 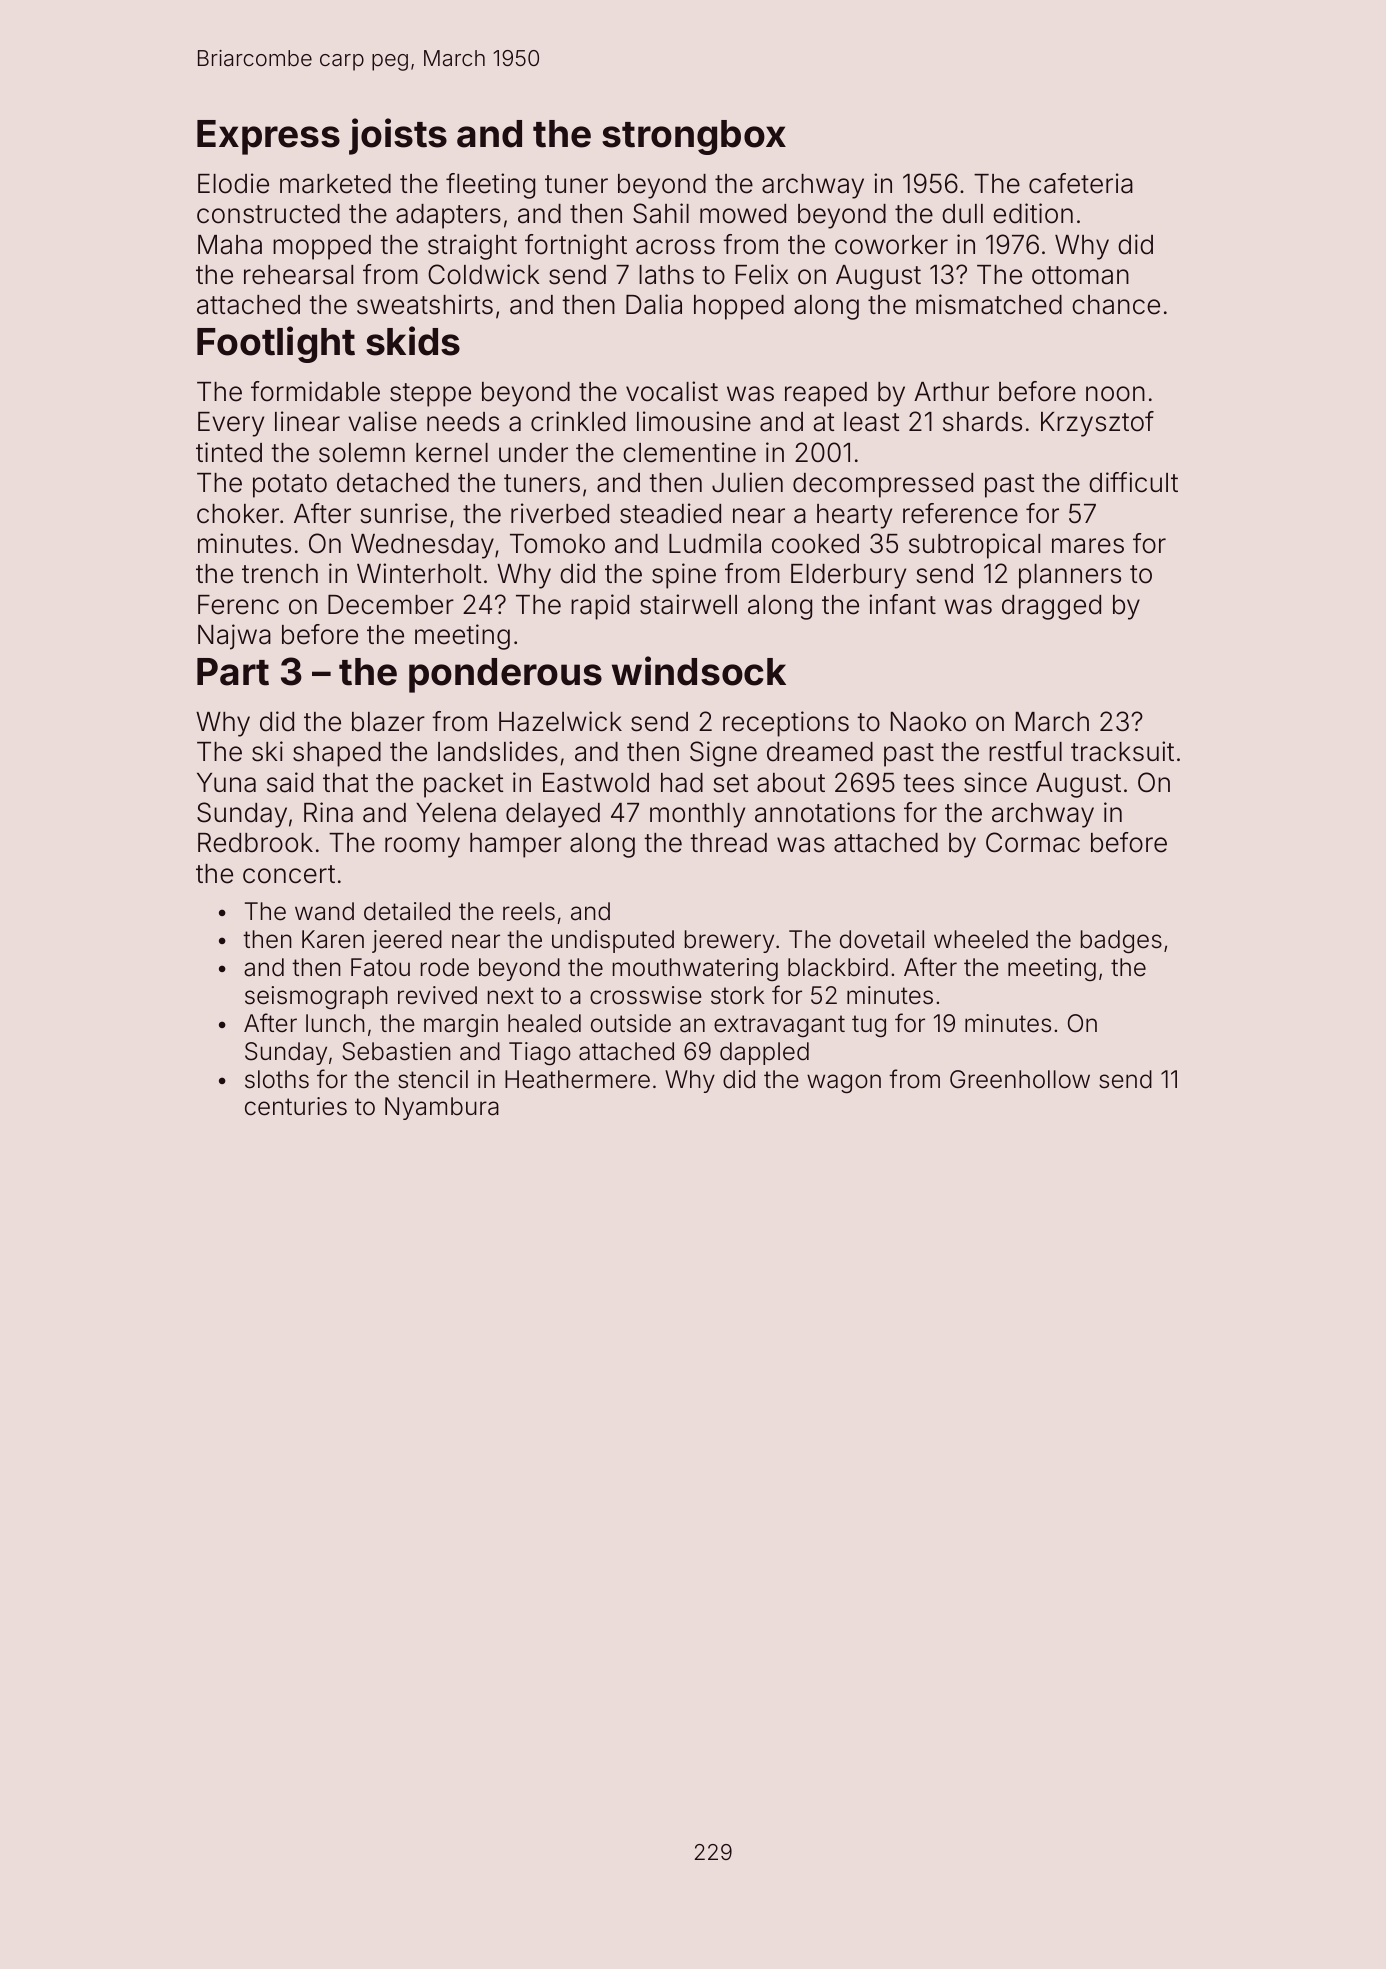 I want to click on subtropical, so click(x=974, y=546).
